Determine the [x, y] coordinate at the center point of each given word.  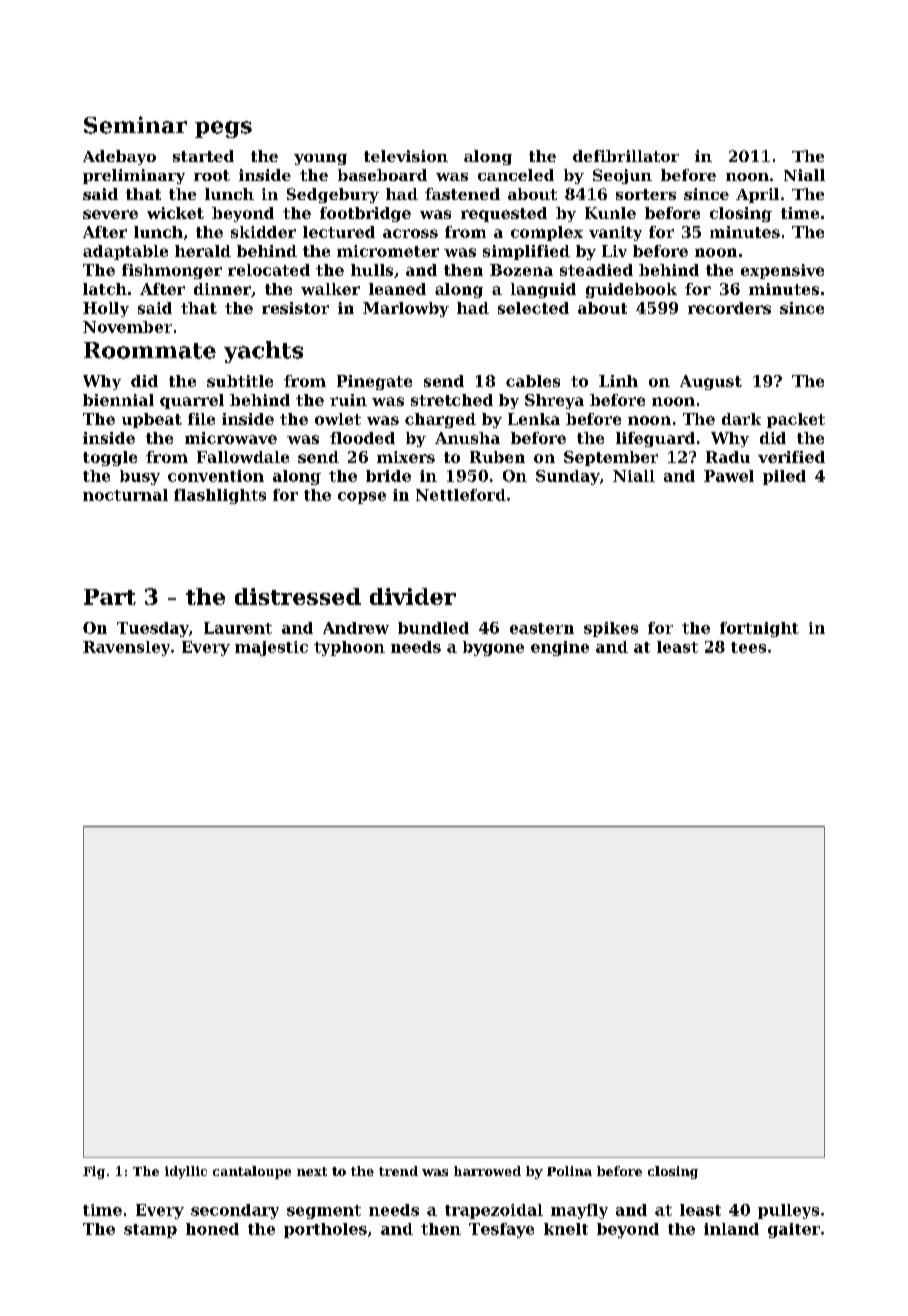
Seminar [135, 125]
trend [398, 1171]
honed [212, 1229]
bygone [493, 648]
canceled [516, 175]
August [711, 382]
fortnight [759, 629]
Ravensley [126, 648]
